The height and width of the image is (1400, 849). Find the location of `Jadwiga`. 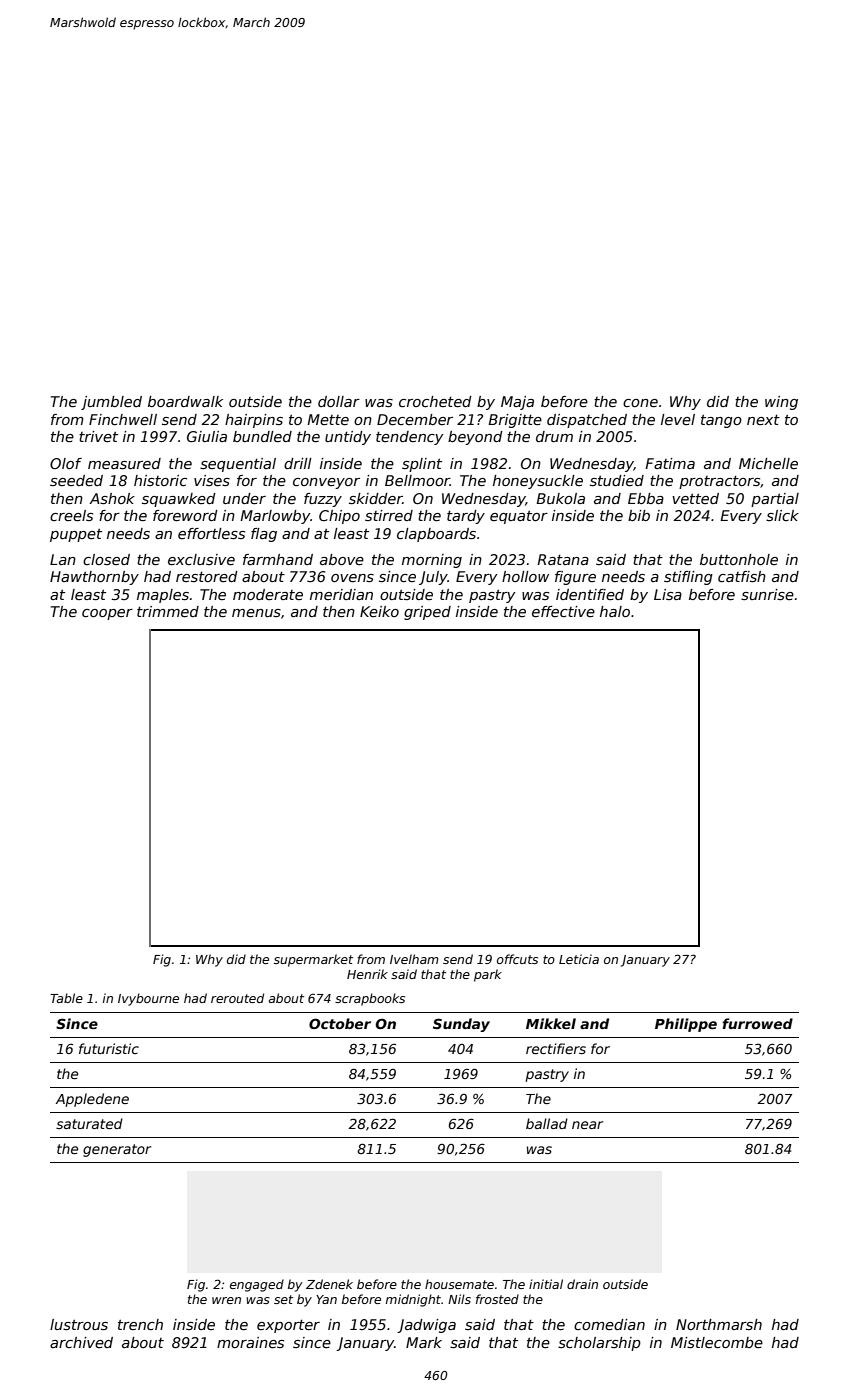

Jadwiga is located at coordinates (426, 1326).
